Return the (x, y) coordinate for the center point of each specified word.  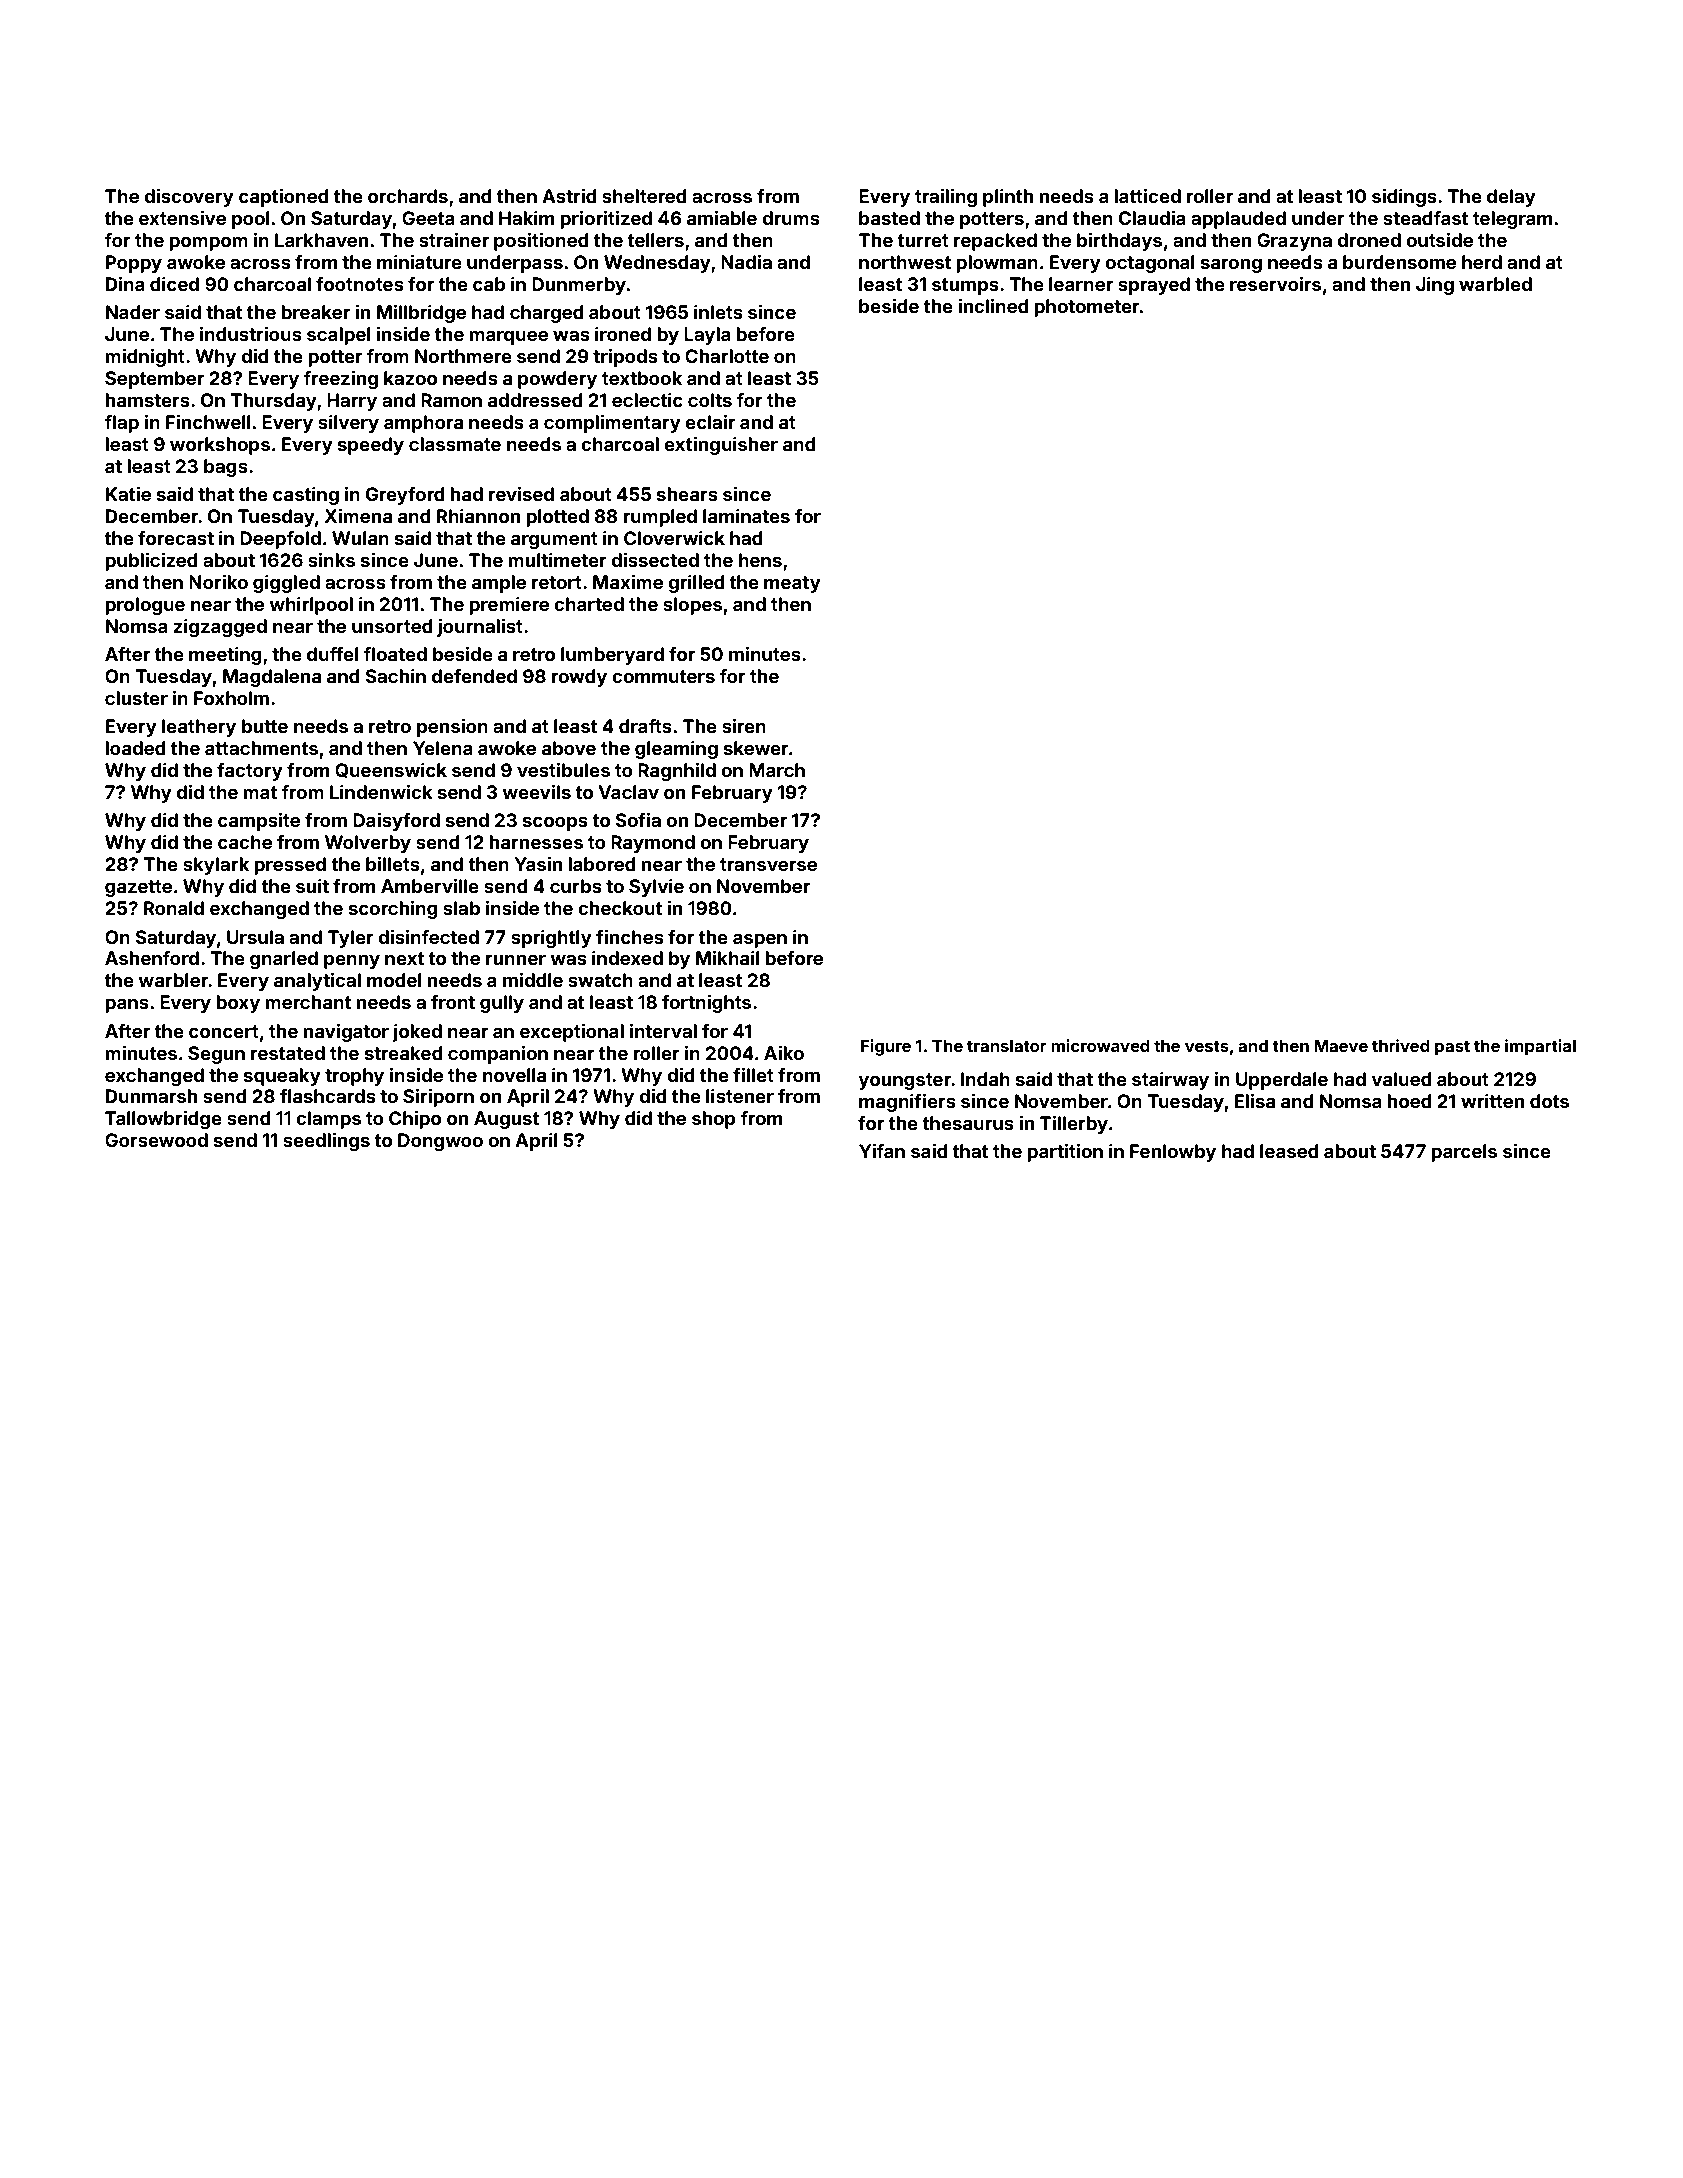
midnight (145, 358)
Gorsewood (156, 1140)
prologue (145, 606)
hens (760, 560)
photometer (1087, 308)
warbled (1495, 284)
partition (1065, 1153)
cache (245, 842)
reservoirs (1275, 284)
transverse (768, 864)
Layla (707, 336)
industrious (251, 334)
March (777, 770)
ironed (623, 334)
